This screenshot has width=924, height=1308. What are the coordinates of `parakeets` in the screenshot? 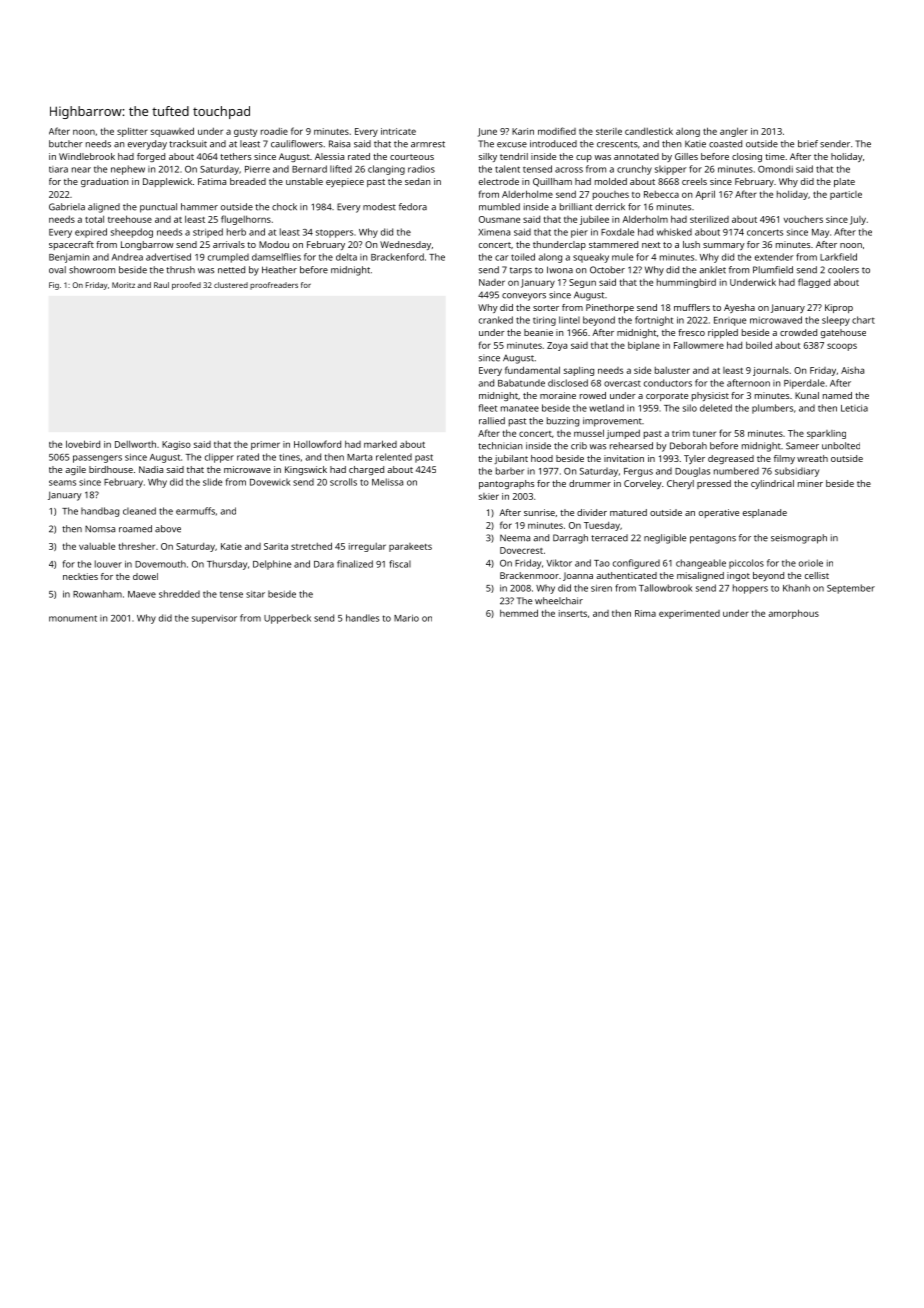 It's located at (410, 547).
